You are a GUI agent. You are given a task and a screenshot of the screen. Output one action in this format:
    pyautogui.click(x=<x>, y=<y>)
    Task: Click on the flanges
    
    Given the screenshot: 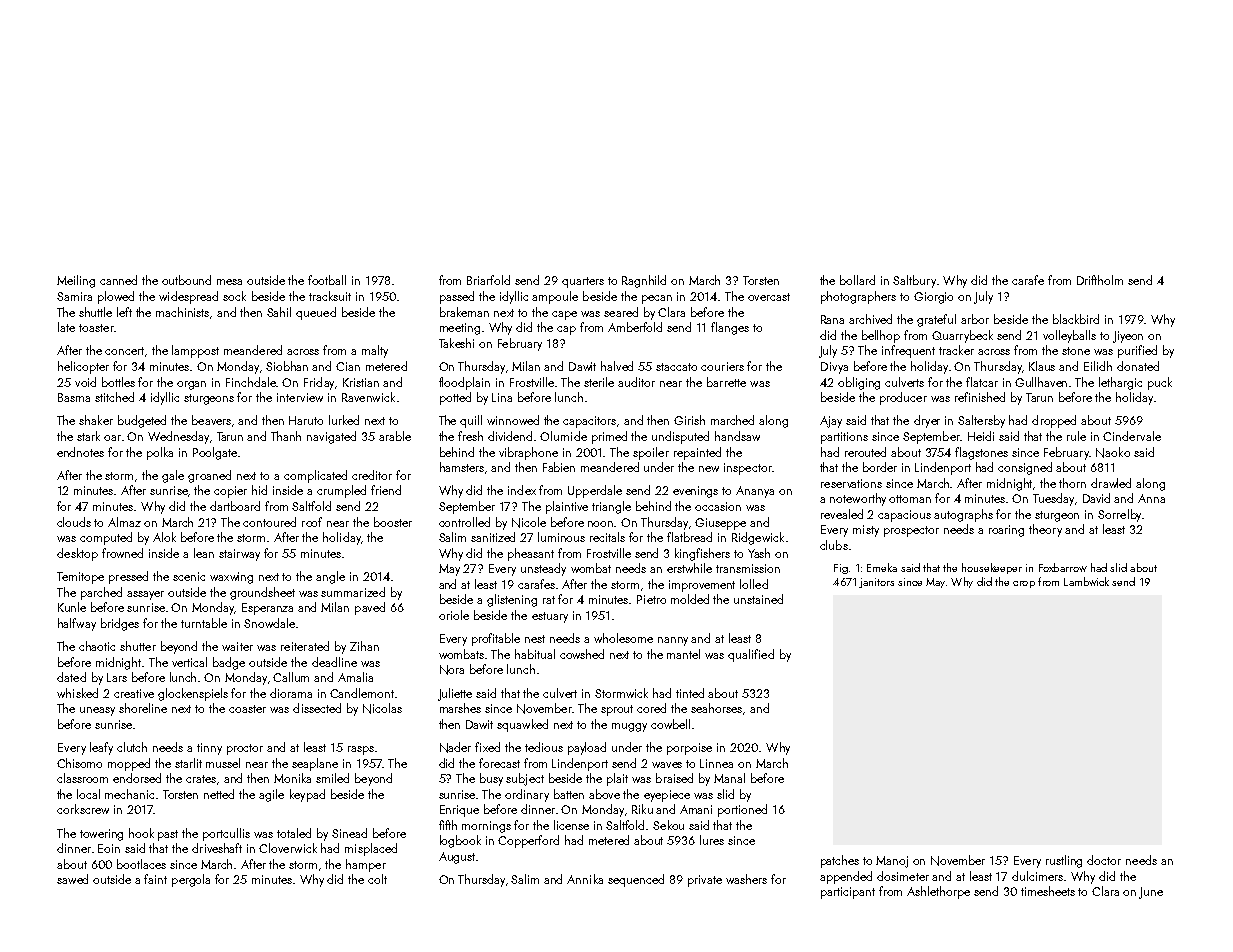 What is the action you would take?
    pyautogui.click(x=730, y=328)
